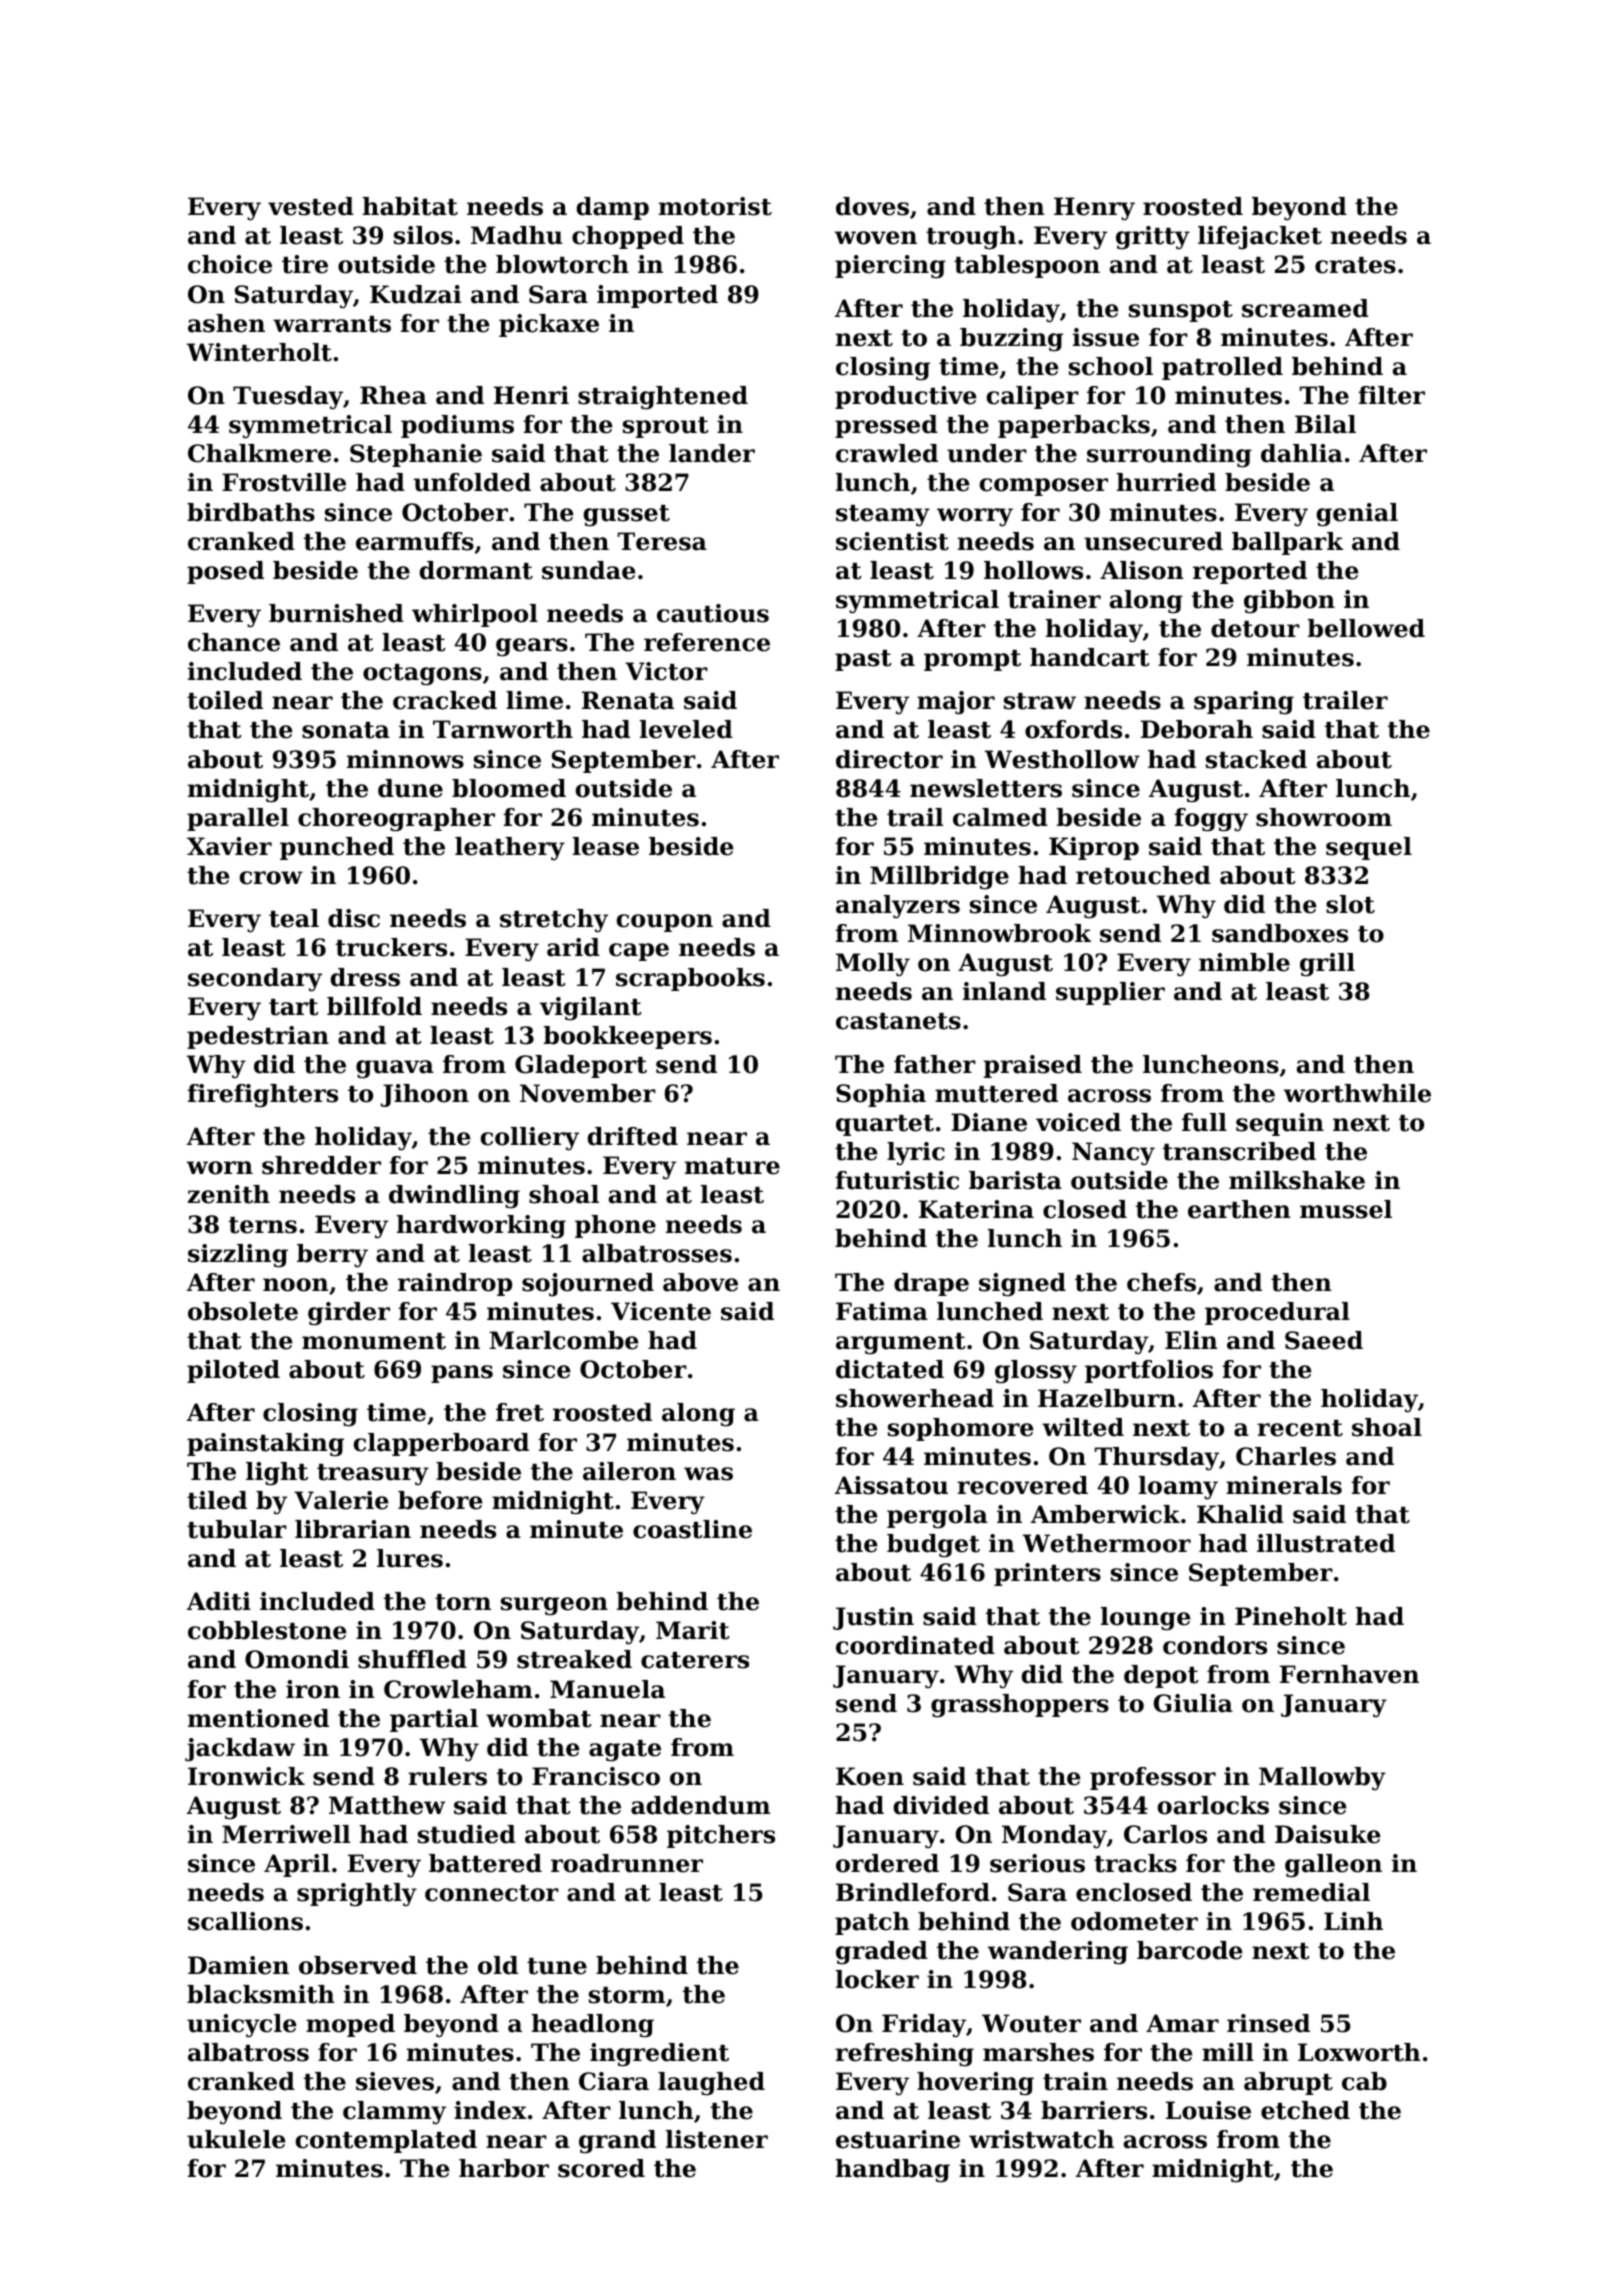  Describe the element at coordinates (311, 206) in the document. I see `vested` at that location.
